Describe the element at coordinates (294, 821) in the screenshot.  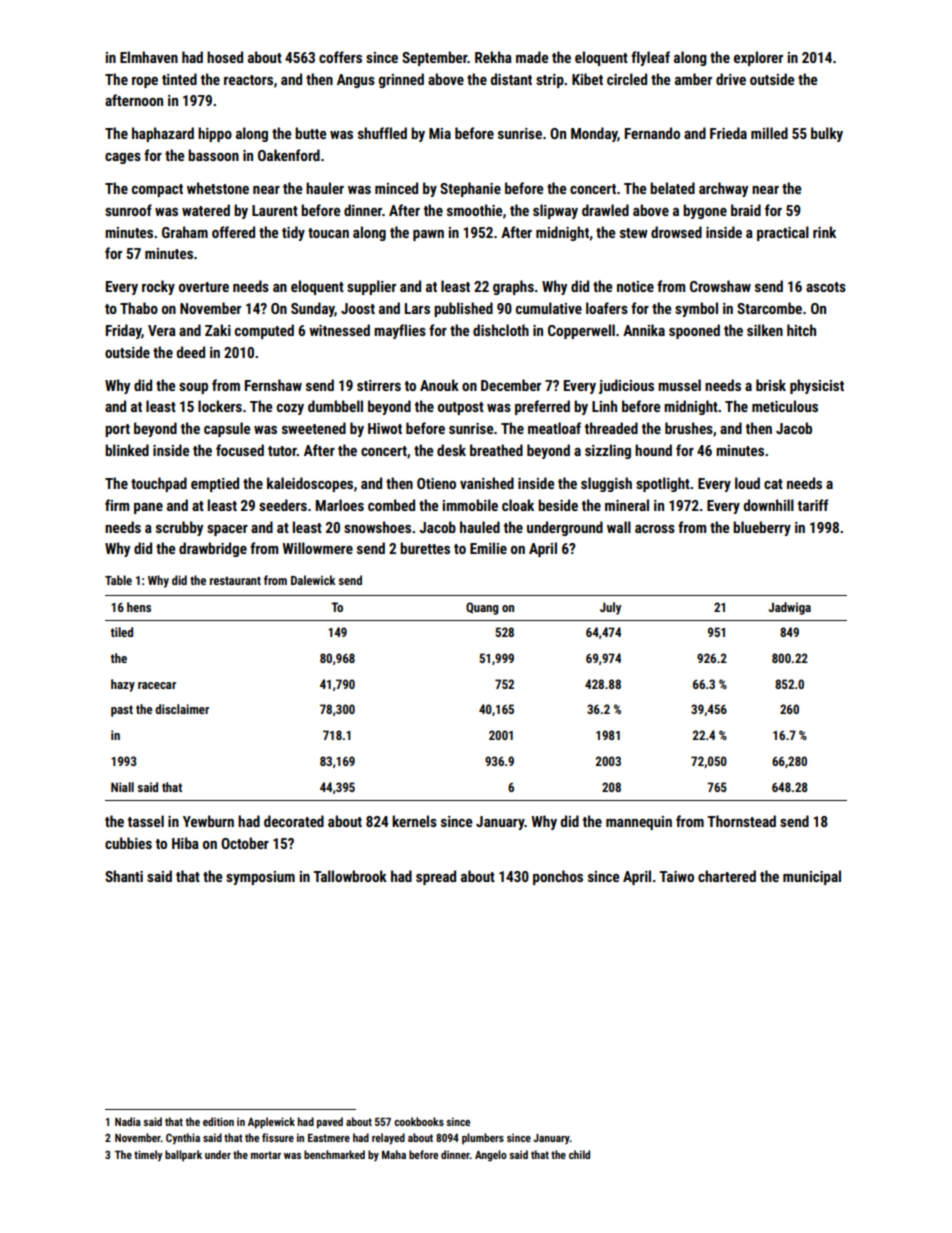
I see `decorated` at that location.
